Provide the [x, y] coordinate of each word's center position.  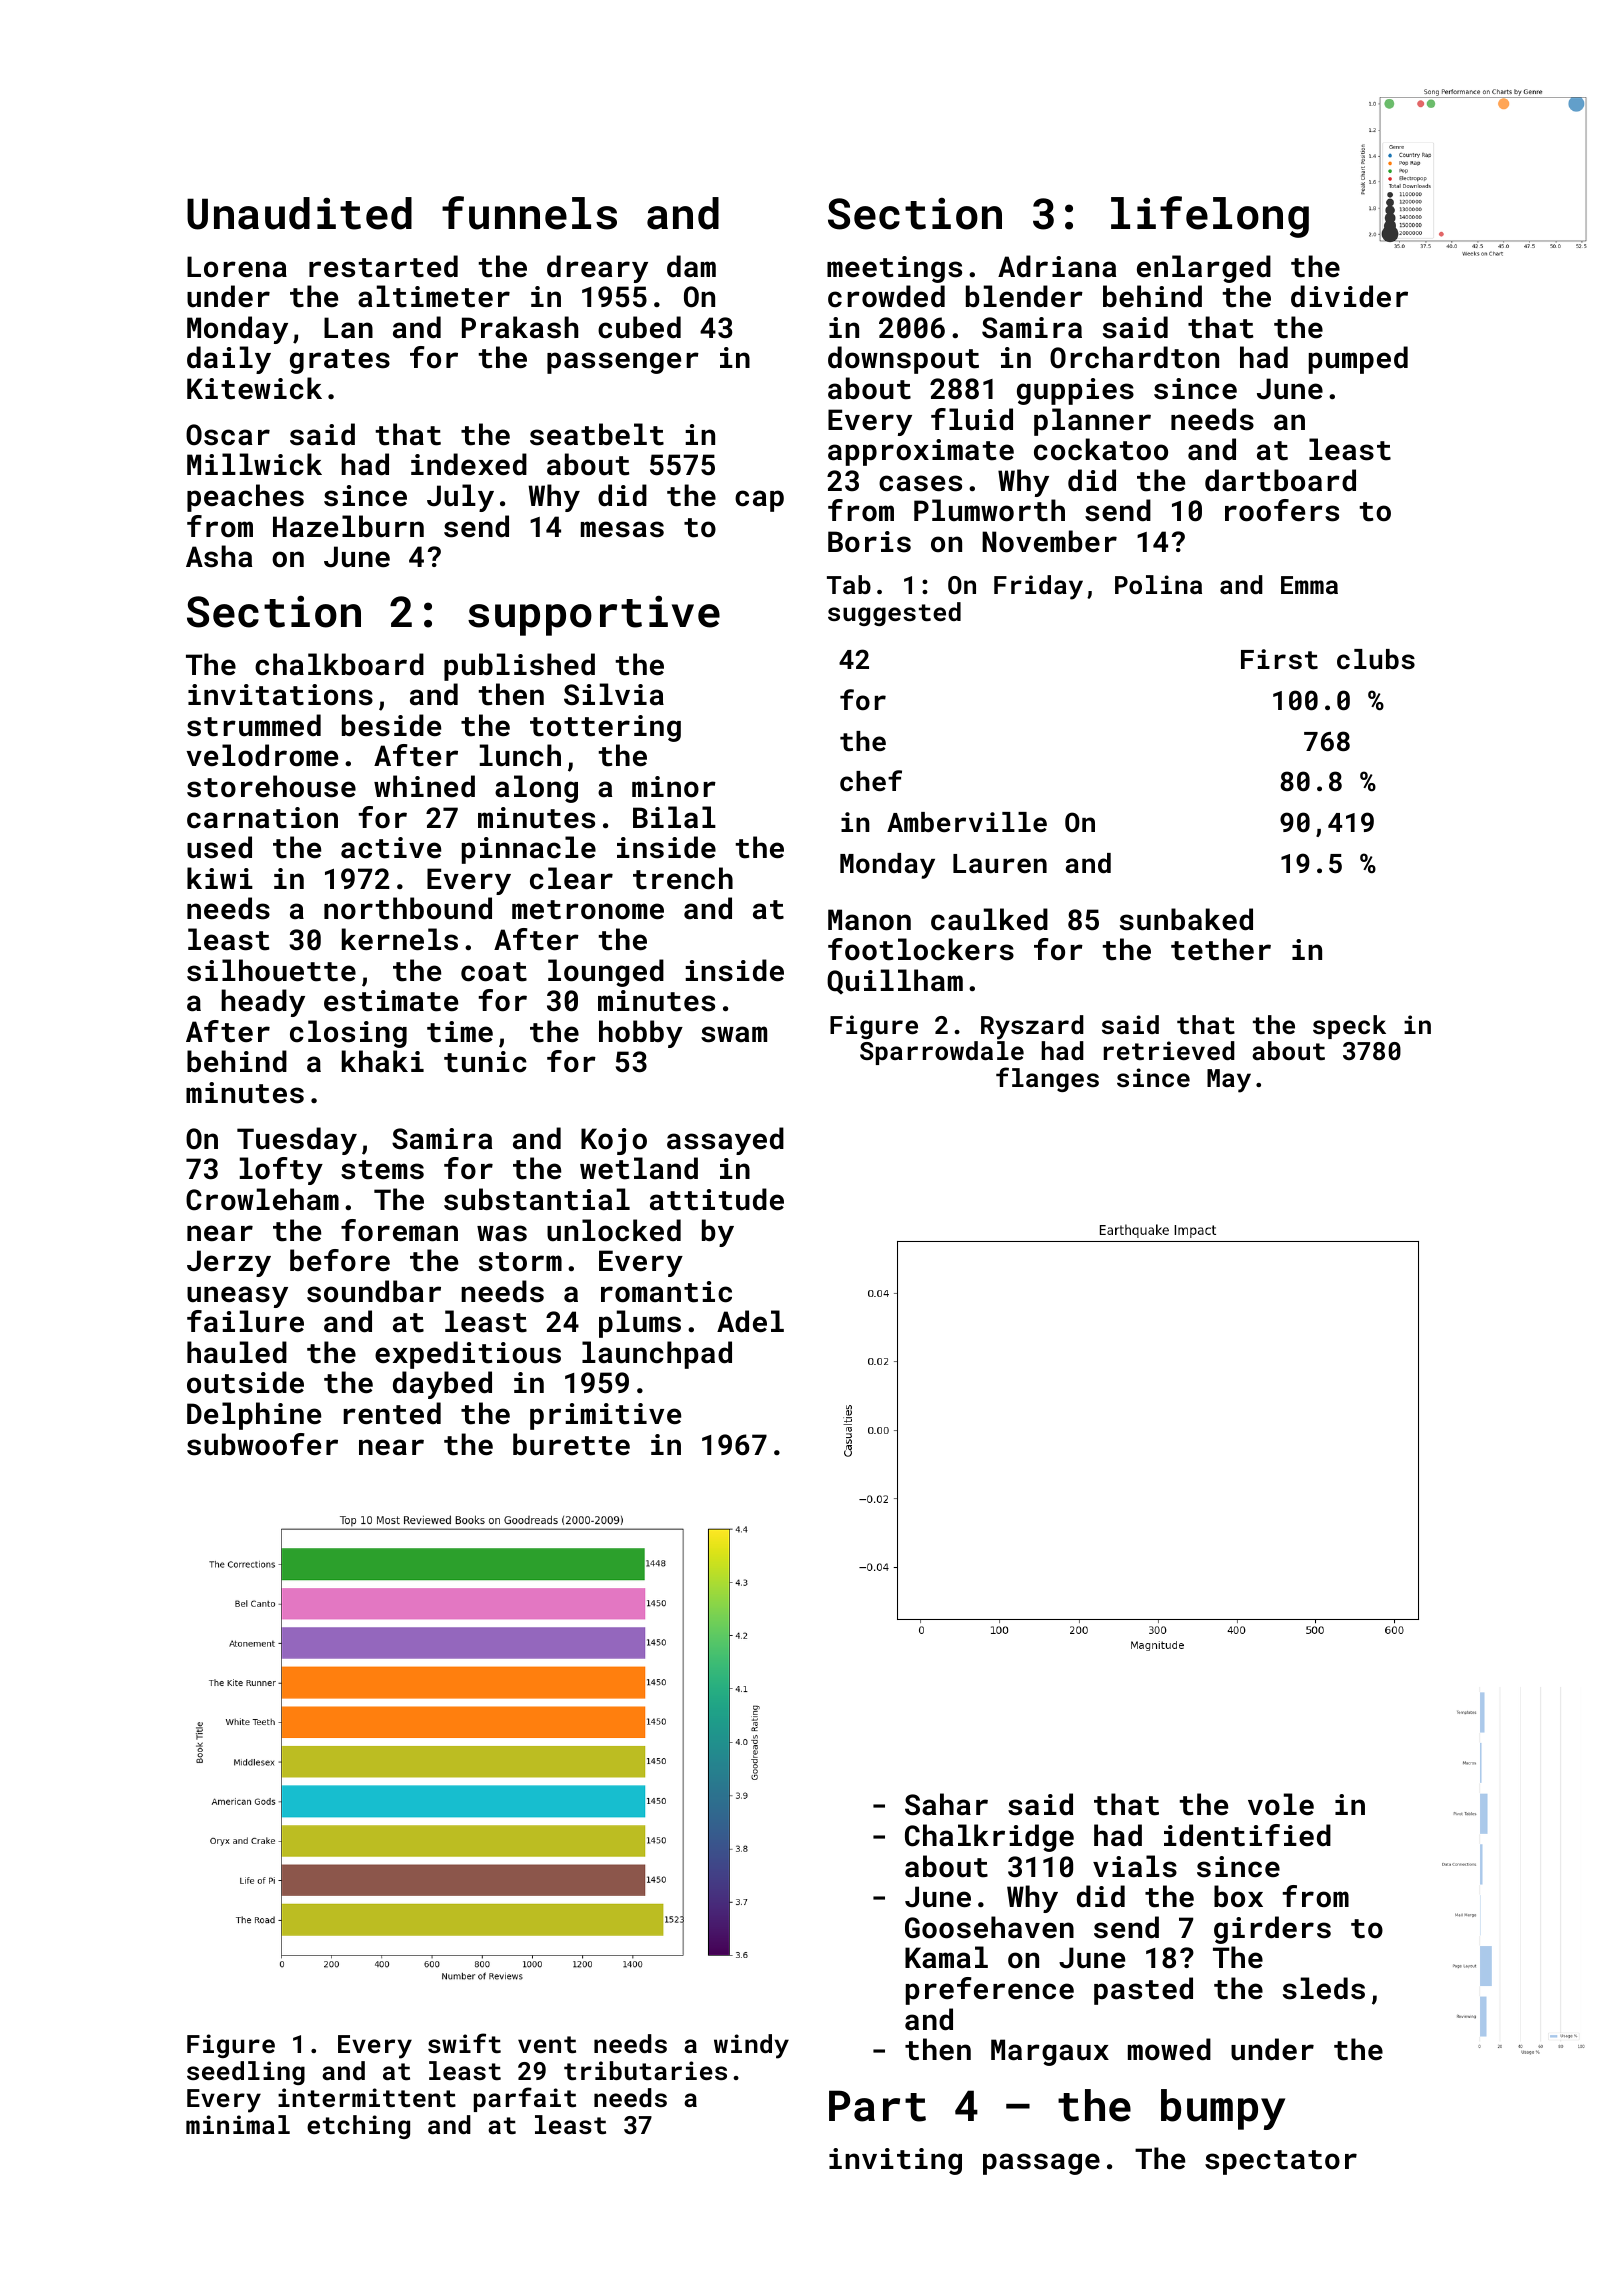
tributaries [645, 2070]
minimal [238, 2124]
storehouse [271, 786]
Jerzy [229, 1263]
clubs [1376, 659]
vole [1281, 1804]
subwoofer [262, 1444]
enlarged [1204, 269]
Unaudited [299, 213]
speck [1349, 1027]
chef [871, 780]
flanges [1047, 1079]
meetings [894, 269]
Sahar [946, 1804]
